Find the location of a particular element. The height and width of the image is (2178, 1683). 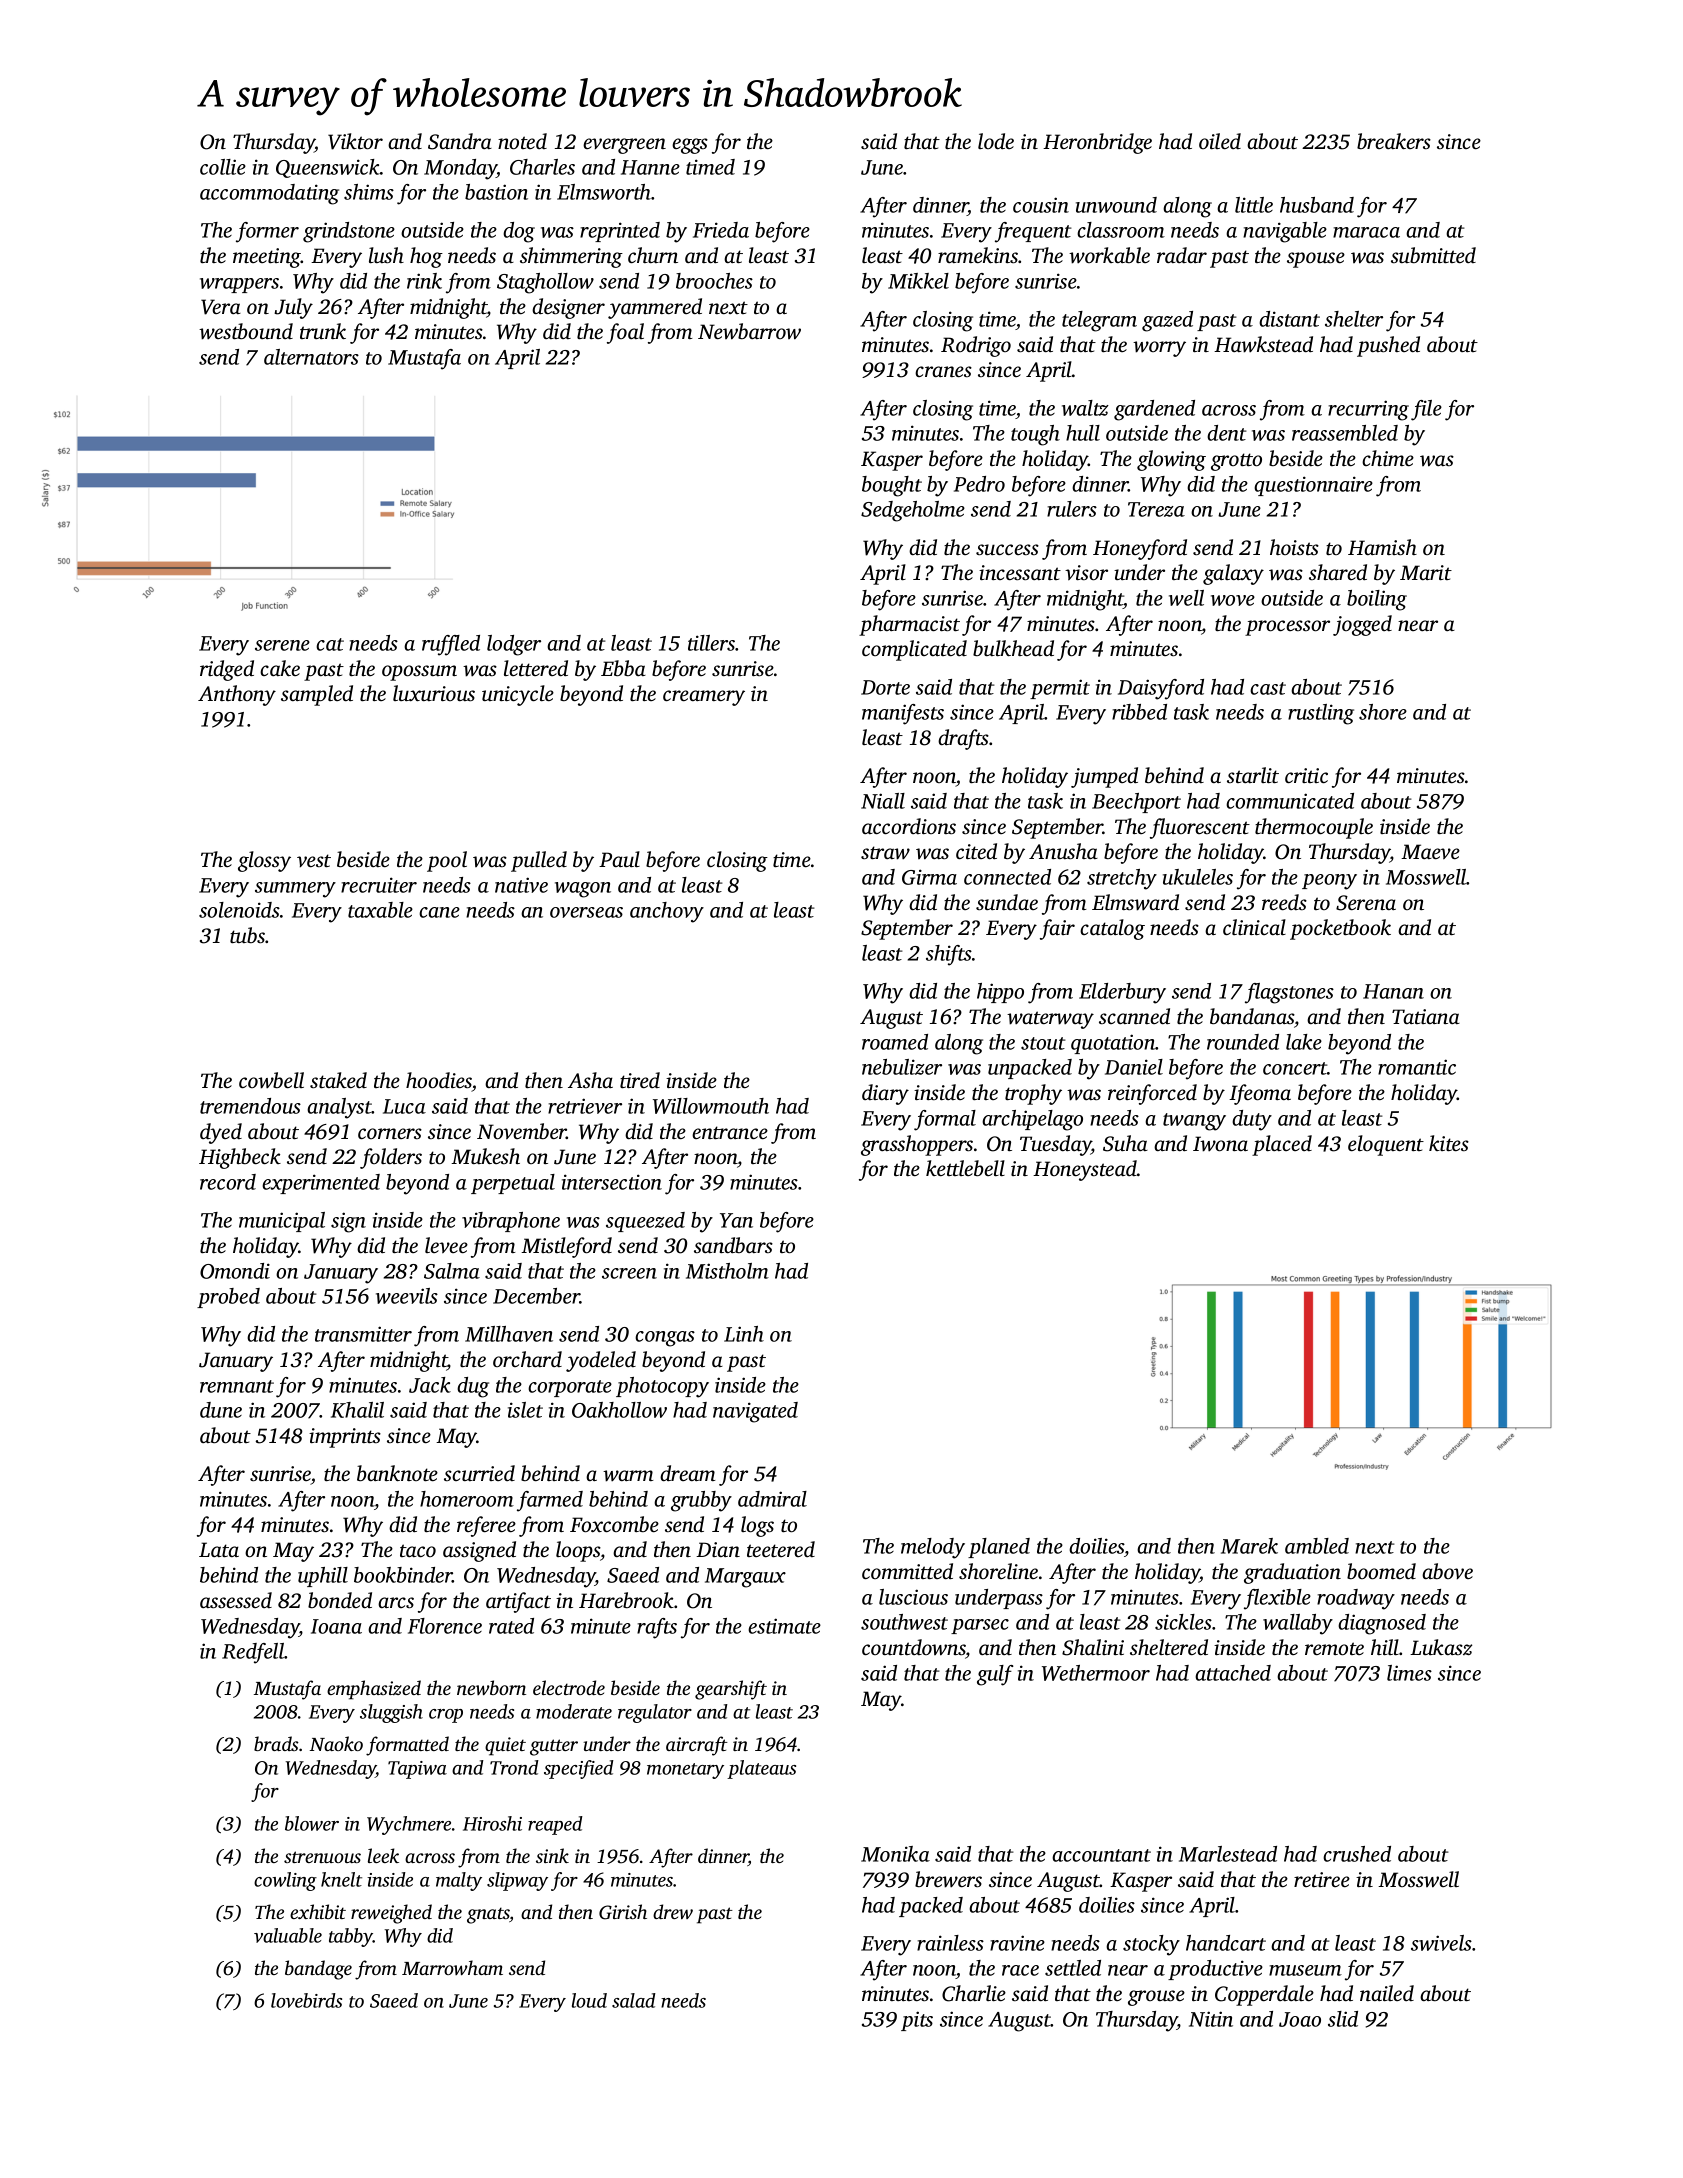

Sandra is located at coordinates (460, 141).
